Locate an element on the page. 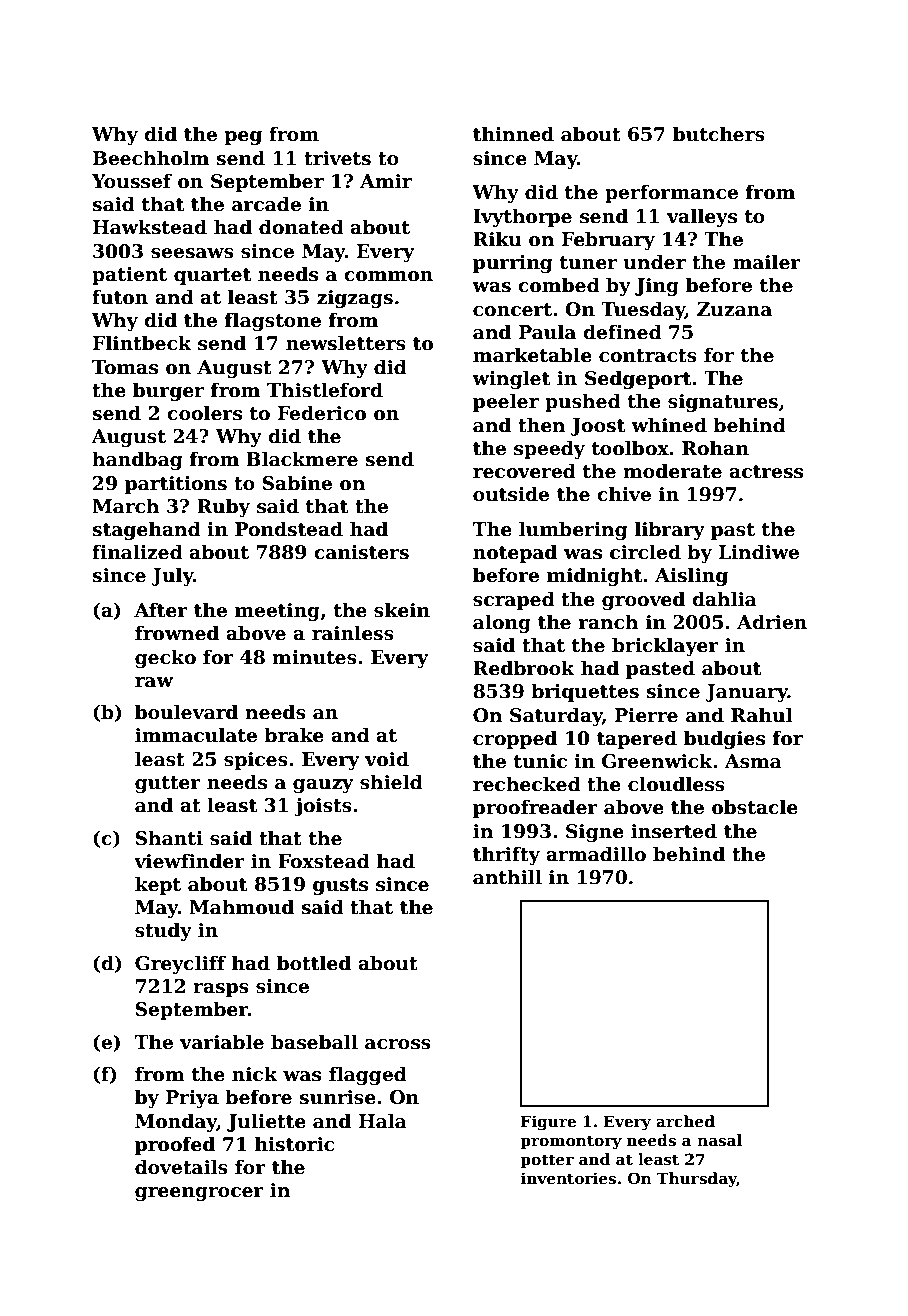  concert is located at coordinates (512, 310).
